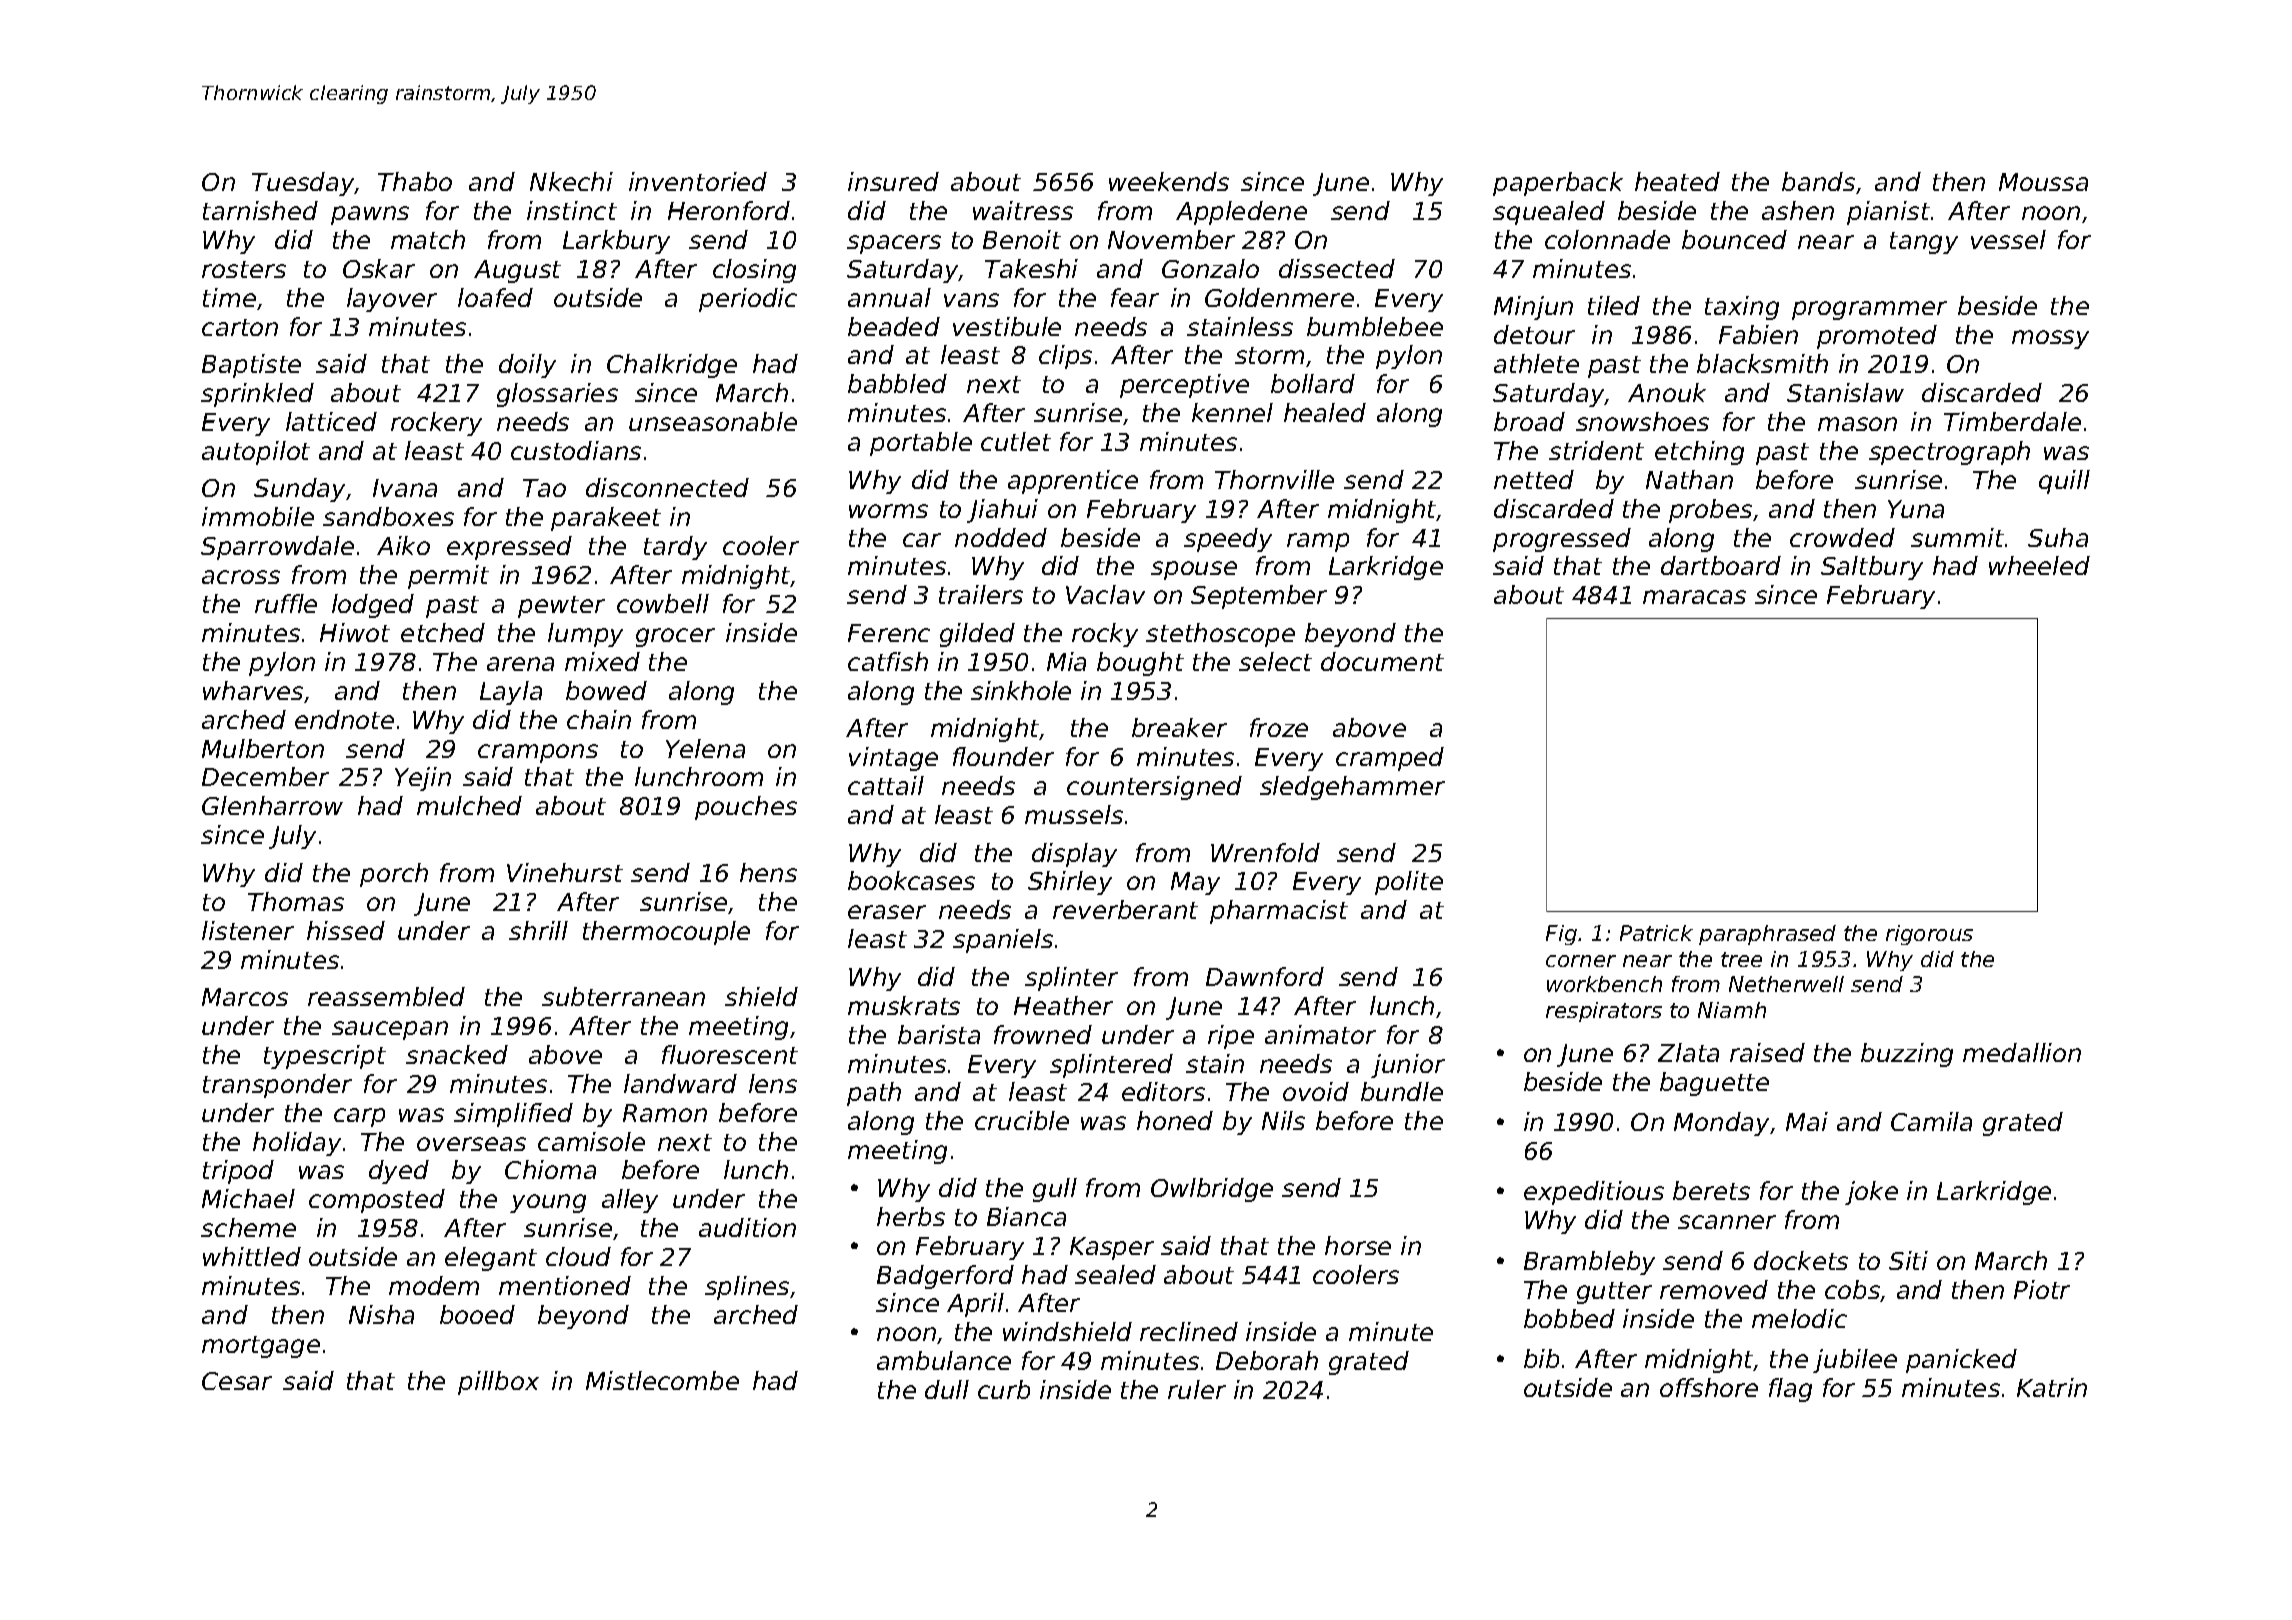 This screenshot has height=1620, width=2292. What do you see at coordinates (2043, 182) in the screenshot?
I see `Moussa` at bounding box center [2043, 182].
